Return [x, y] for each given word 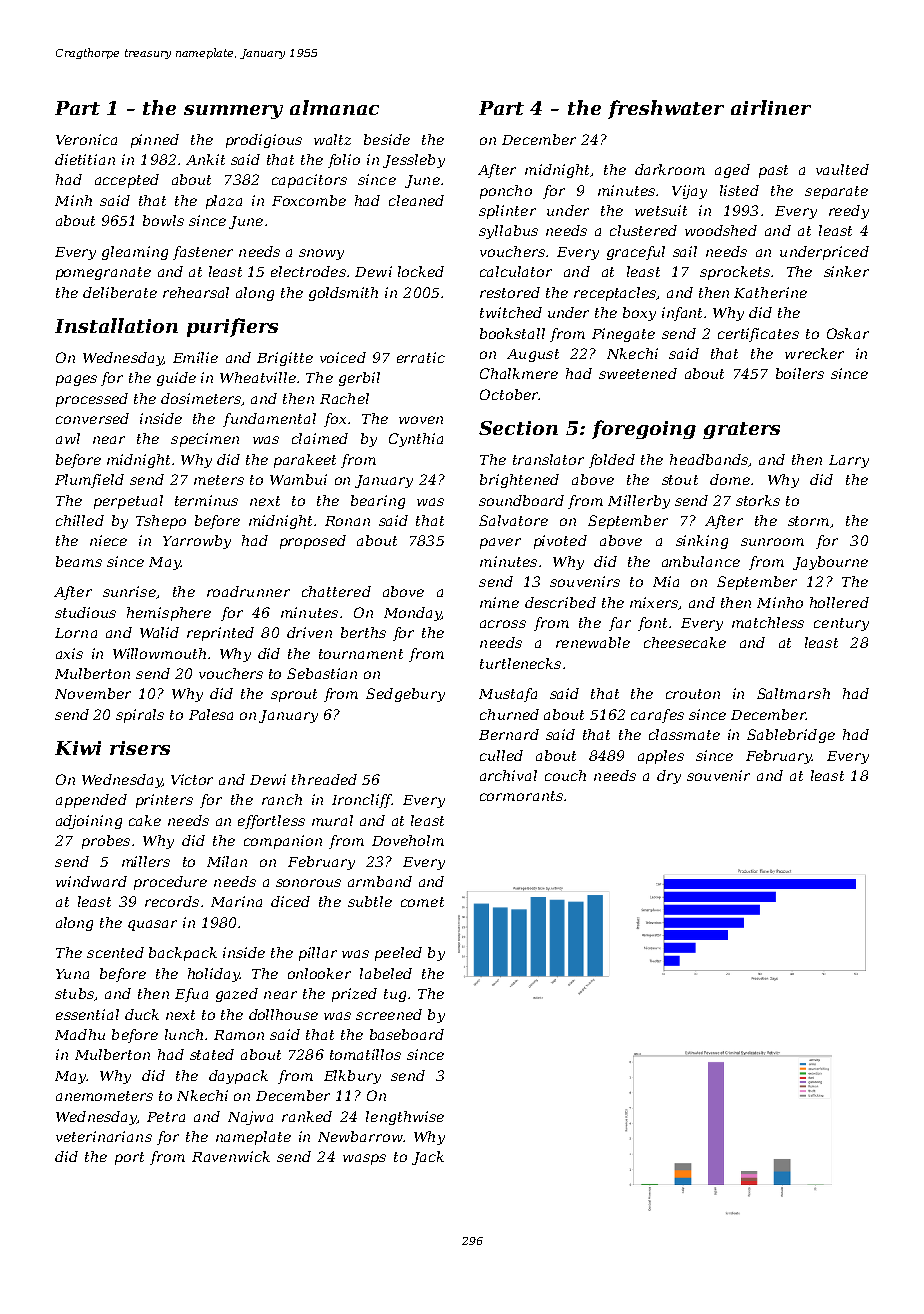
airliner [771, 107]
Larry [849, 461]
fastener [203, 253]
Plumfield [89, 481]
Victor [192, 779]
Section [518, 428]
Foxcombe [309, 200]
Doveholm [408, 840]
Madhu [80, 1034]
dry [669, 777]
